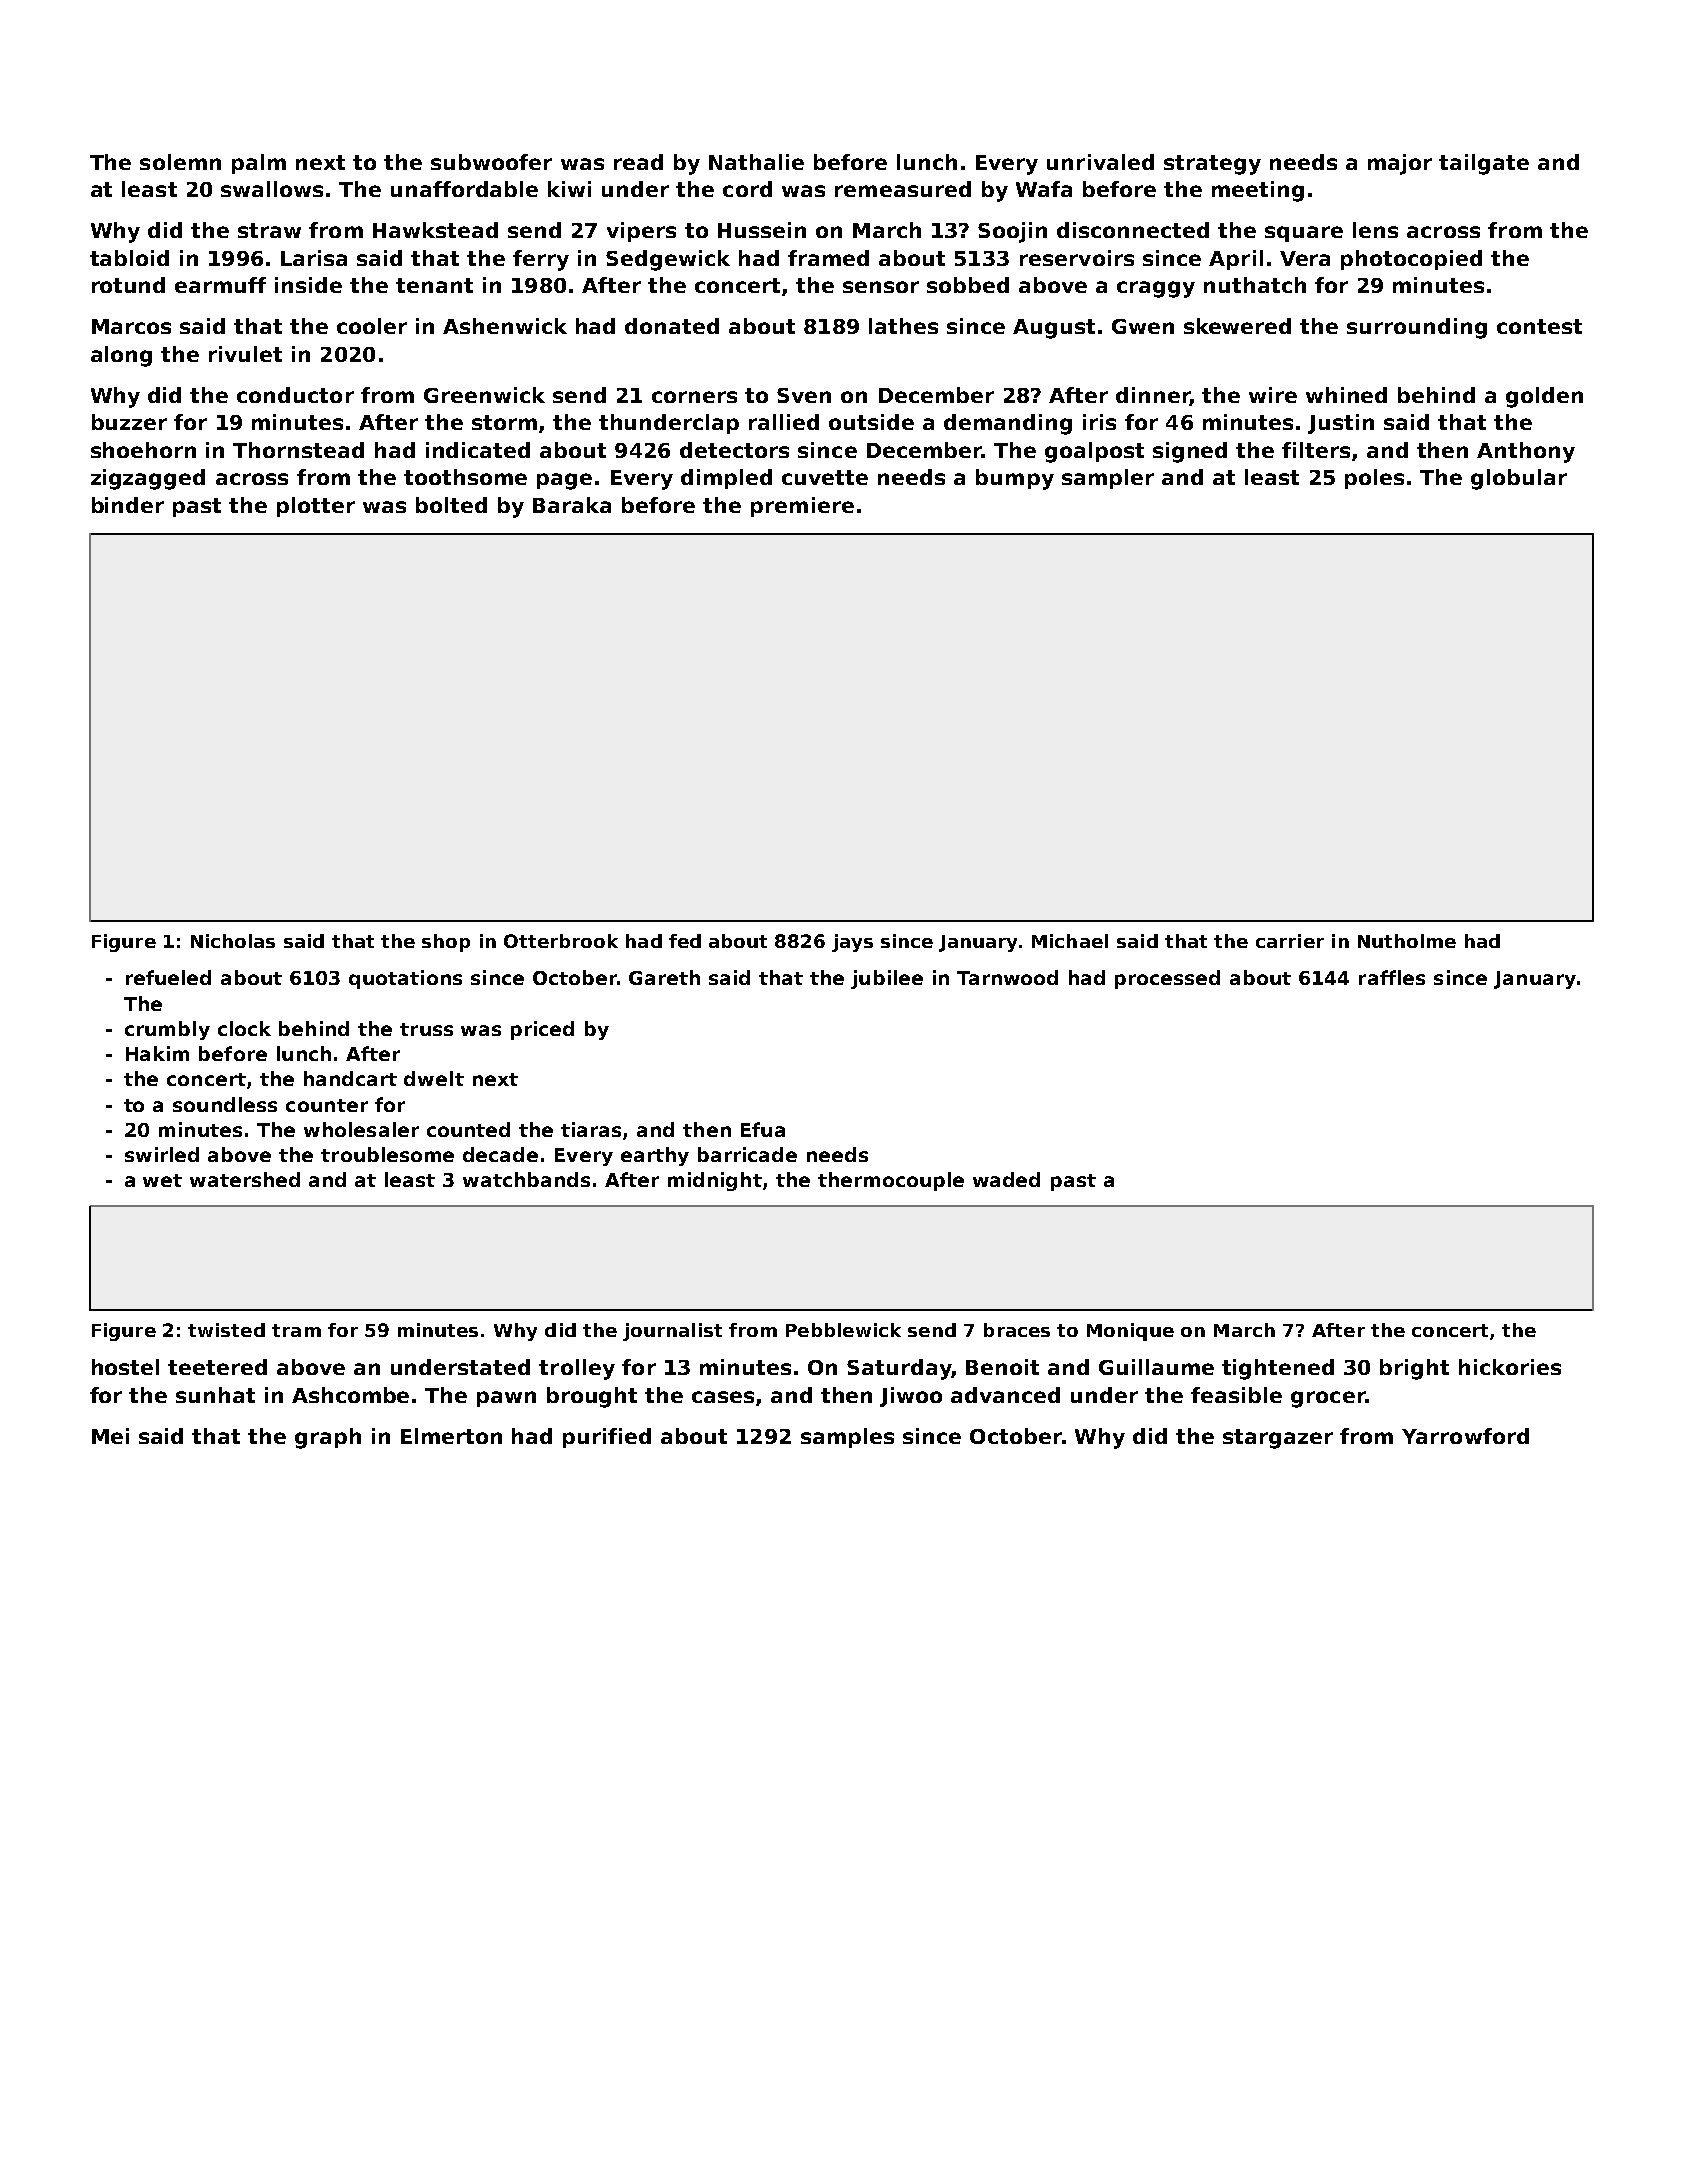  Describe the element at coordinates (802, 507) in the document. I see `premiere` at that location.
